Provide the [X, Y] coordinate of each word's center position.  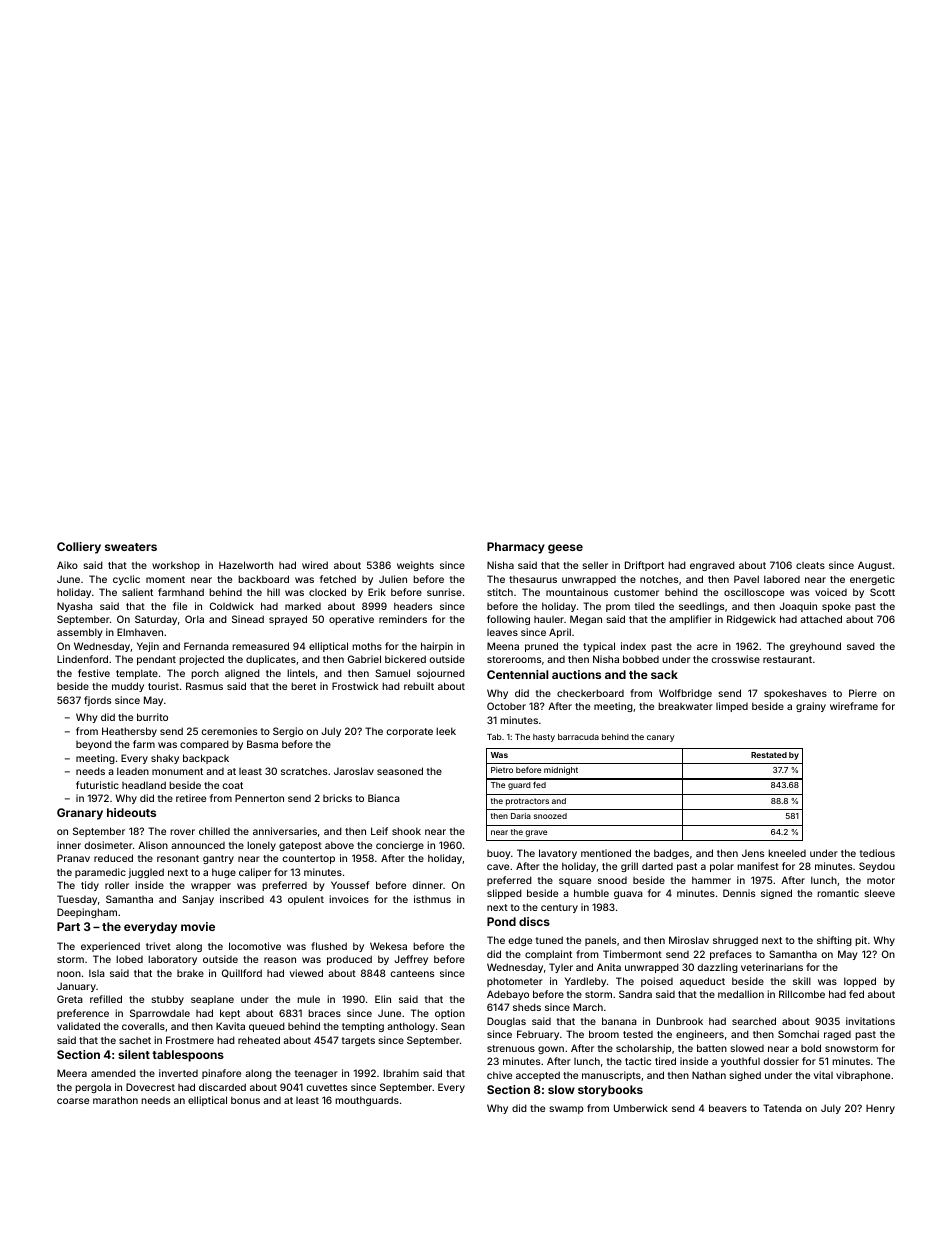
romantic [838, 893]
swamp [566, 1110]
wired [315, 565]
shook [406, 831]
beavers [728, 1108]
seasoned [400, 771]
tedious [877, 853]
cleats [810, 565]
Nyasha [75, 607]
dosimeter [108, 845]
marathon [115, 1100]
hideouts [131, 812]
